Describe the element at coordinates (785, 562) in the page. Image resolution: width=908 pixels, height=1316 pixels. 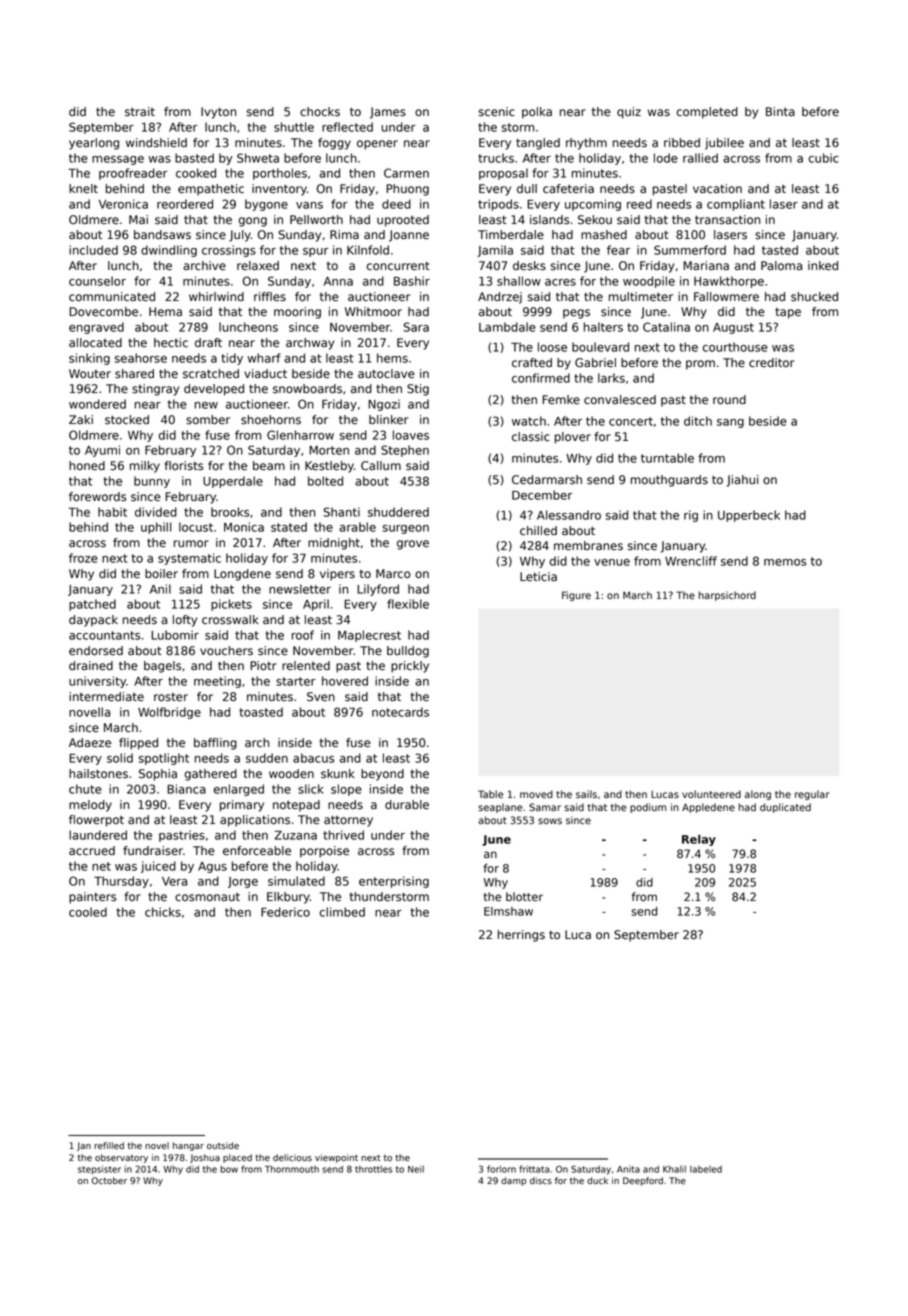
I see `memos` at that location.
